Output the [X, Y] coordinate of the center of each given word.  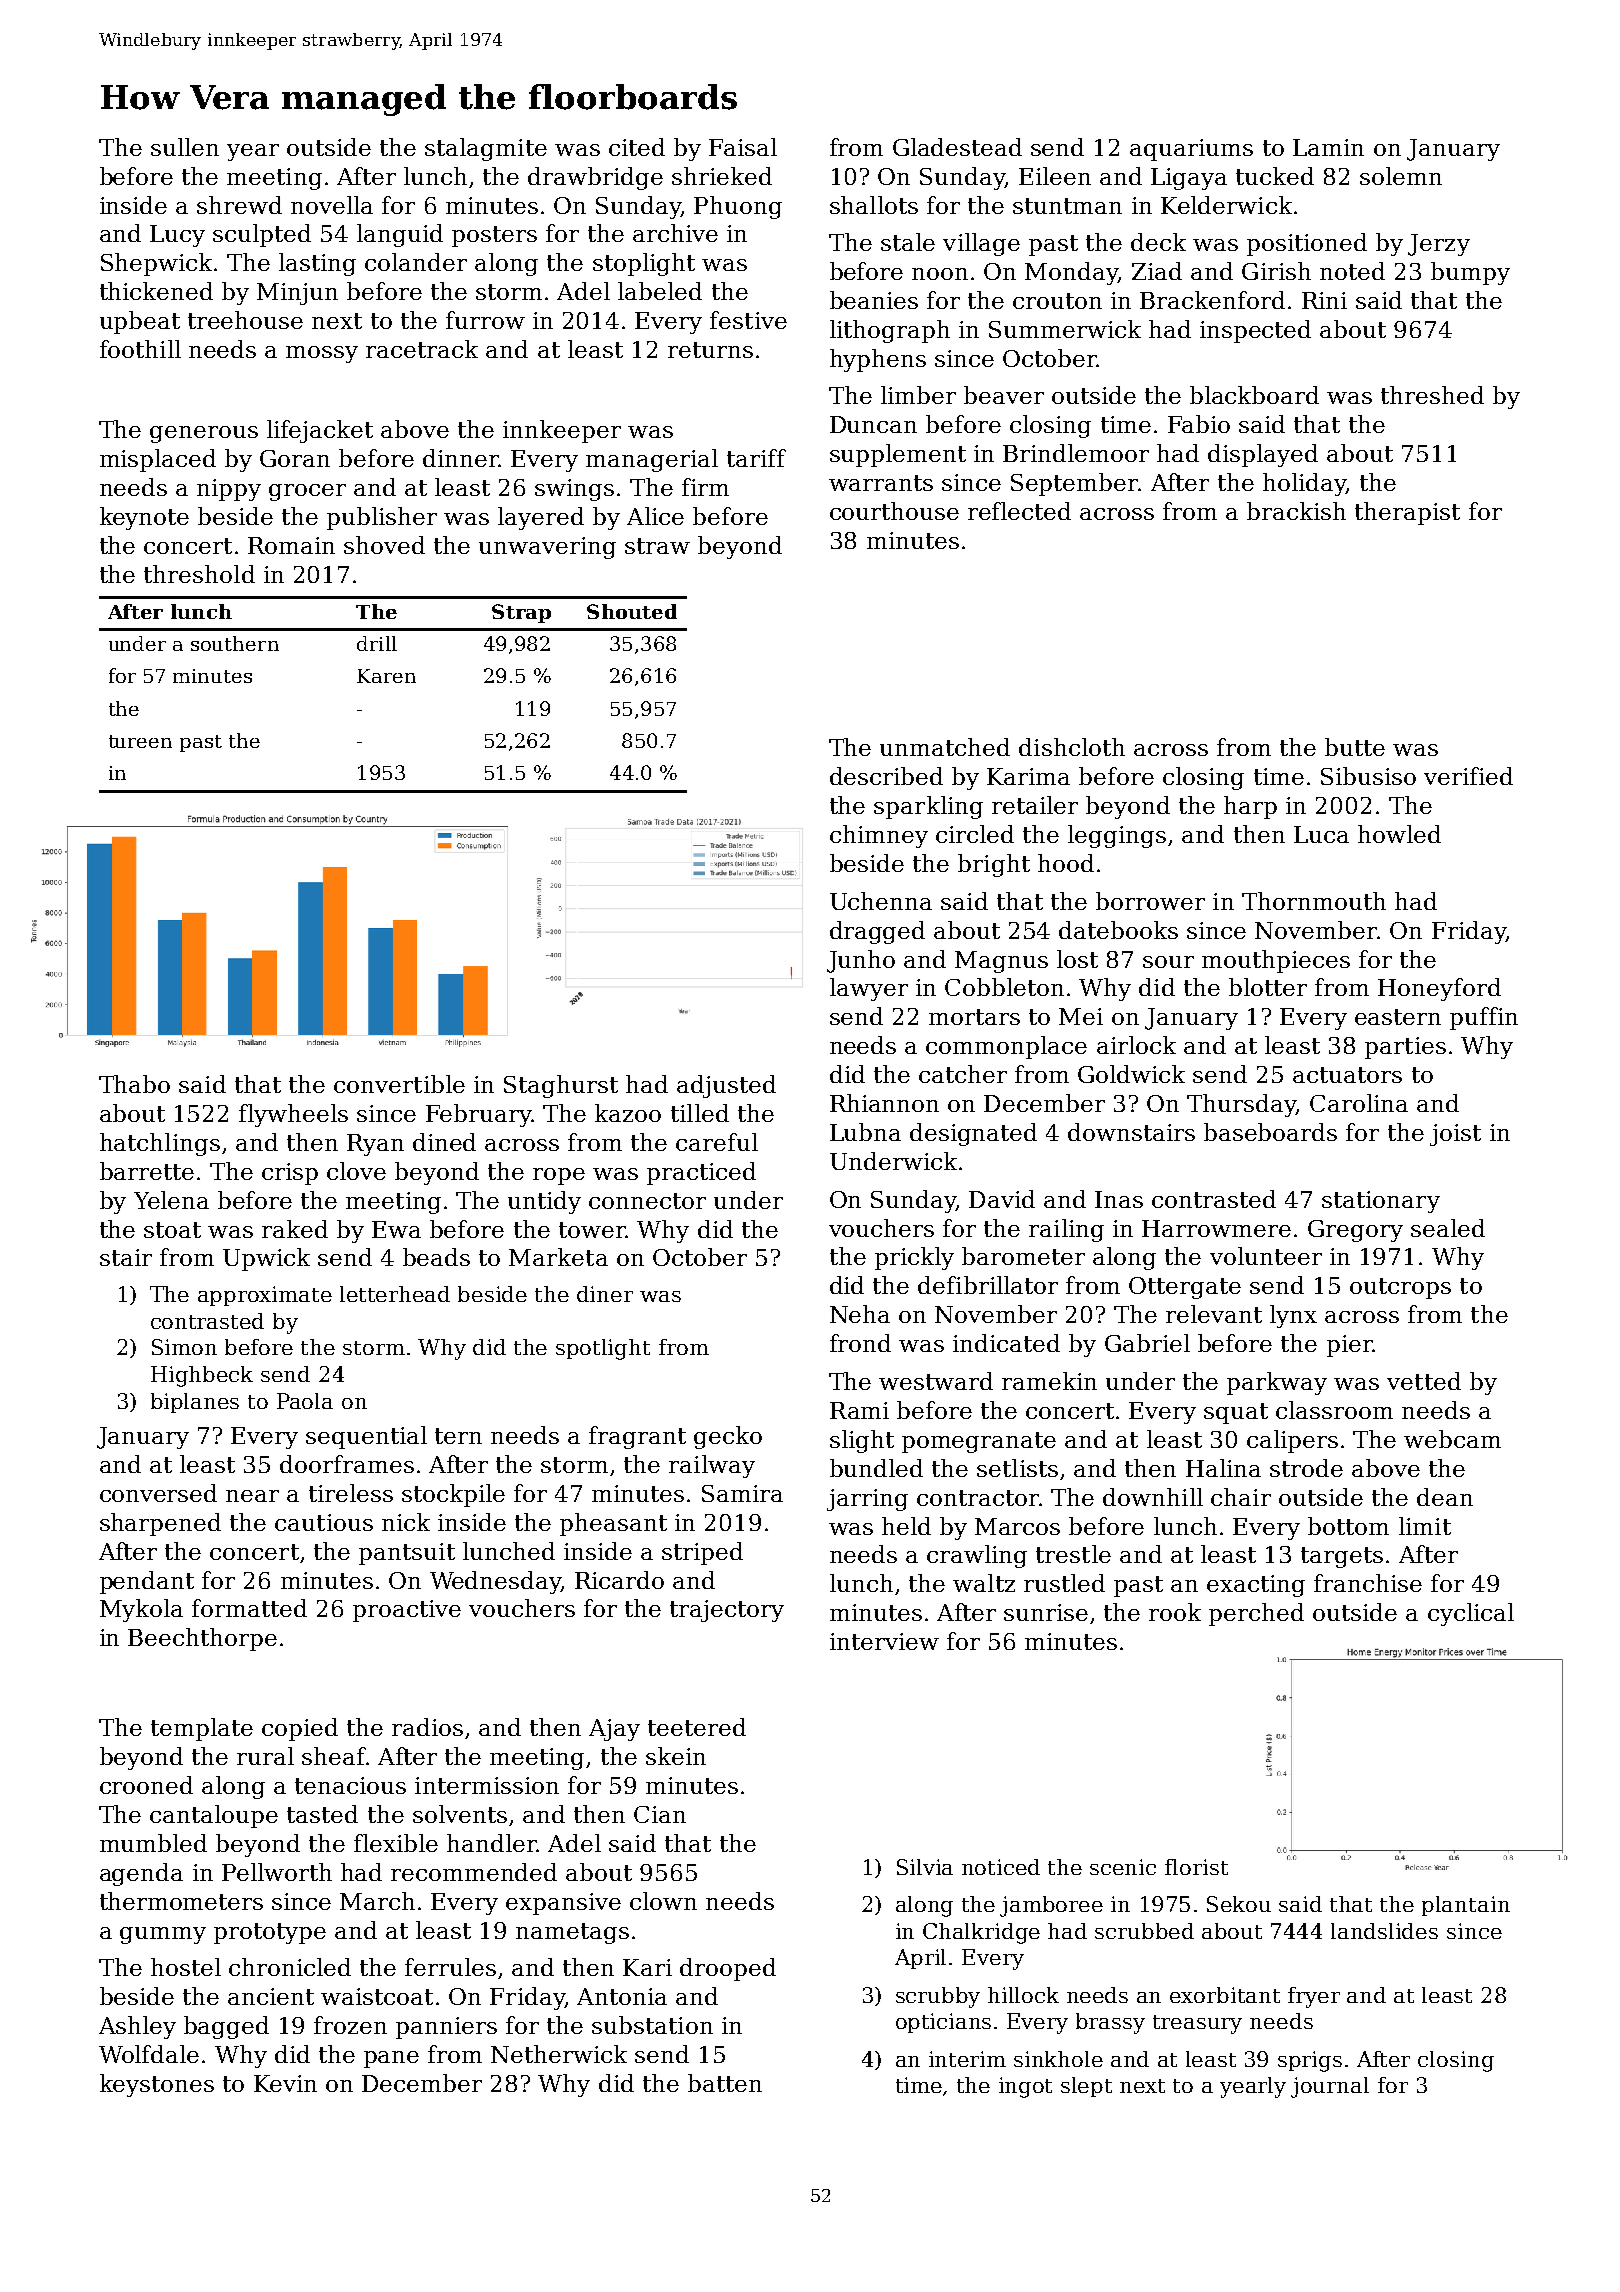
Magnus [1001, 962]
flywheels [293, 1115]
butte [1355, 747]
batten [725, 2083]
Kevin [285, 2083]
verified [1468, 776]
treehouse [245, 320]
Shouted [632, 611]
